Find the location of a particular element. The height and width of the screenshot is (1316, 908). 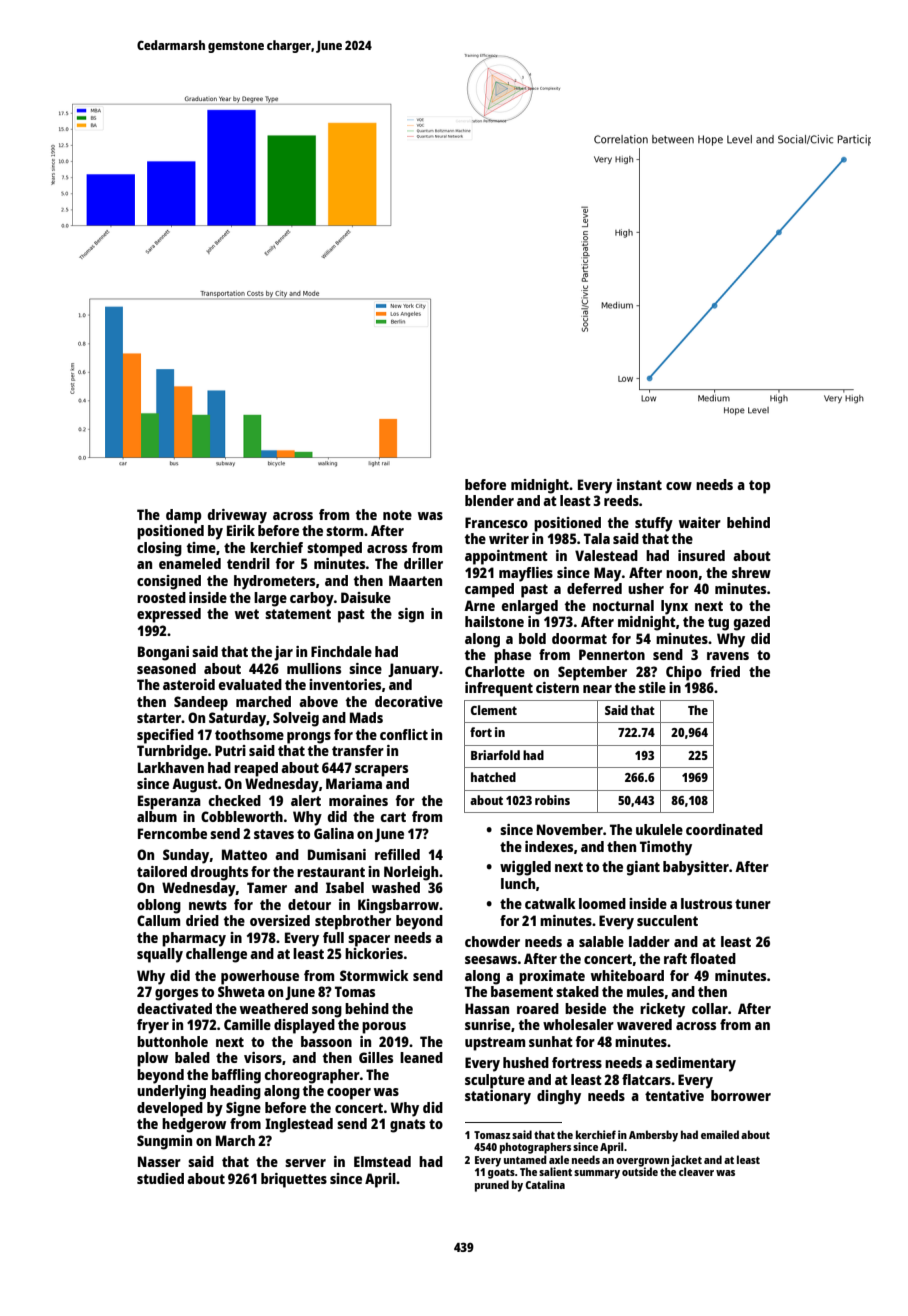

lustrous is located at coordinates (706, 903).
